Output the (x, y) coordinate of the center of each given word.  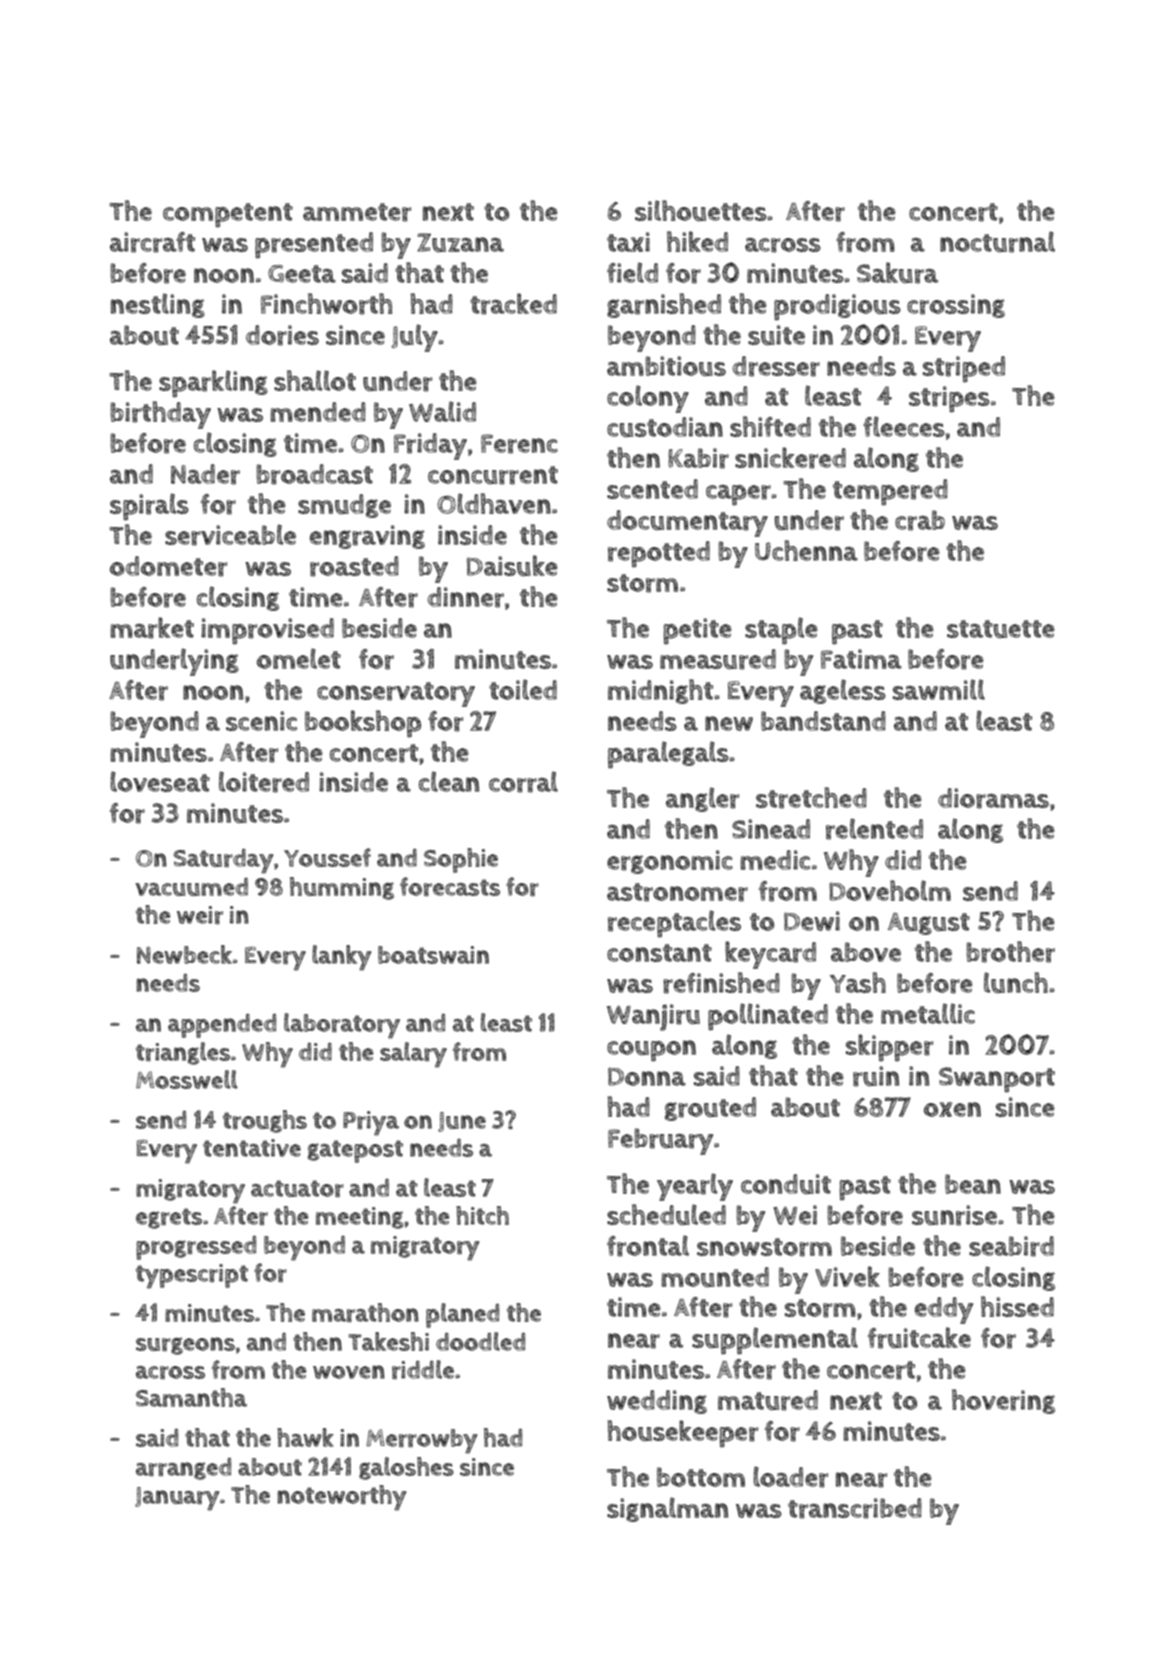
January (177, 1499)
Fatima (861, 659)
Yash (858, 982)
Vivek (847, 1276)
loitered (264, 782)
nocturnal (997, 242)
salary (413, 1055)
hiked (697, 241)
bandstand (823, 721)
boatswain (433, 955)
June (462, 1122)
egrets (169, 1218)
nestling (158, 305)
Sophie (461, 860)
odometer (168, 566)
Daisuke (512, 566)
